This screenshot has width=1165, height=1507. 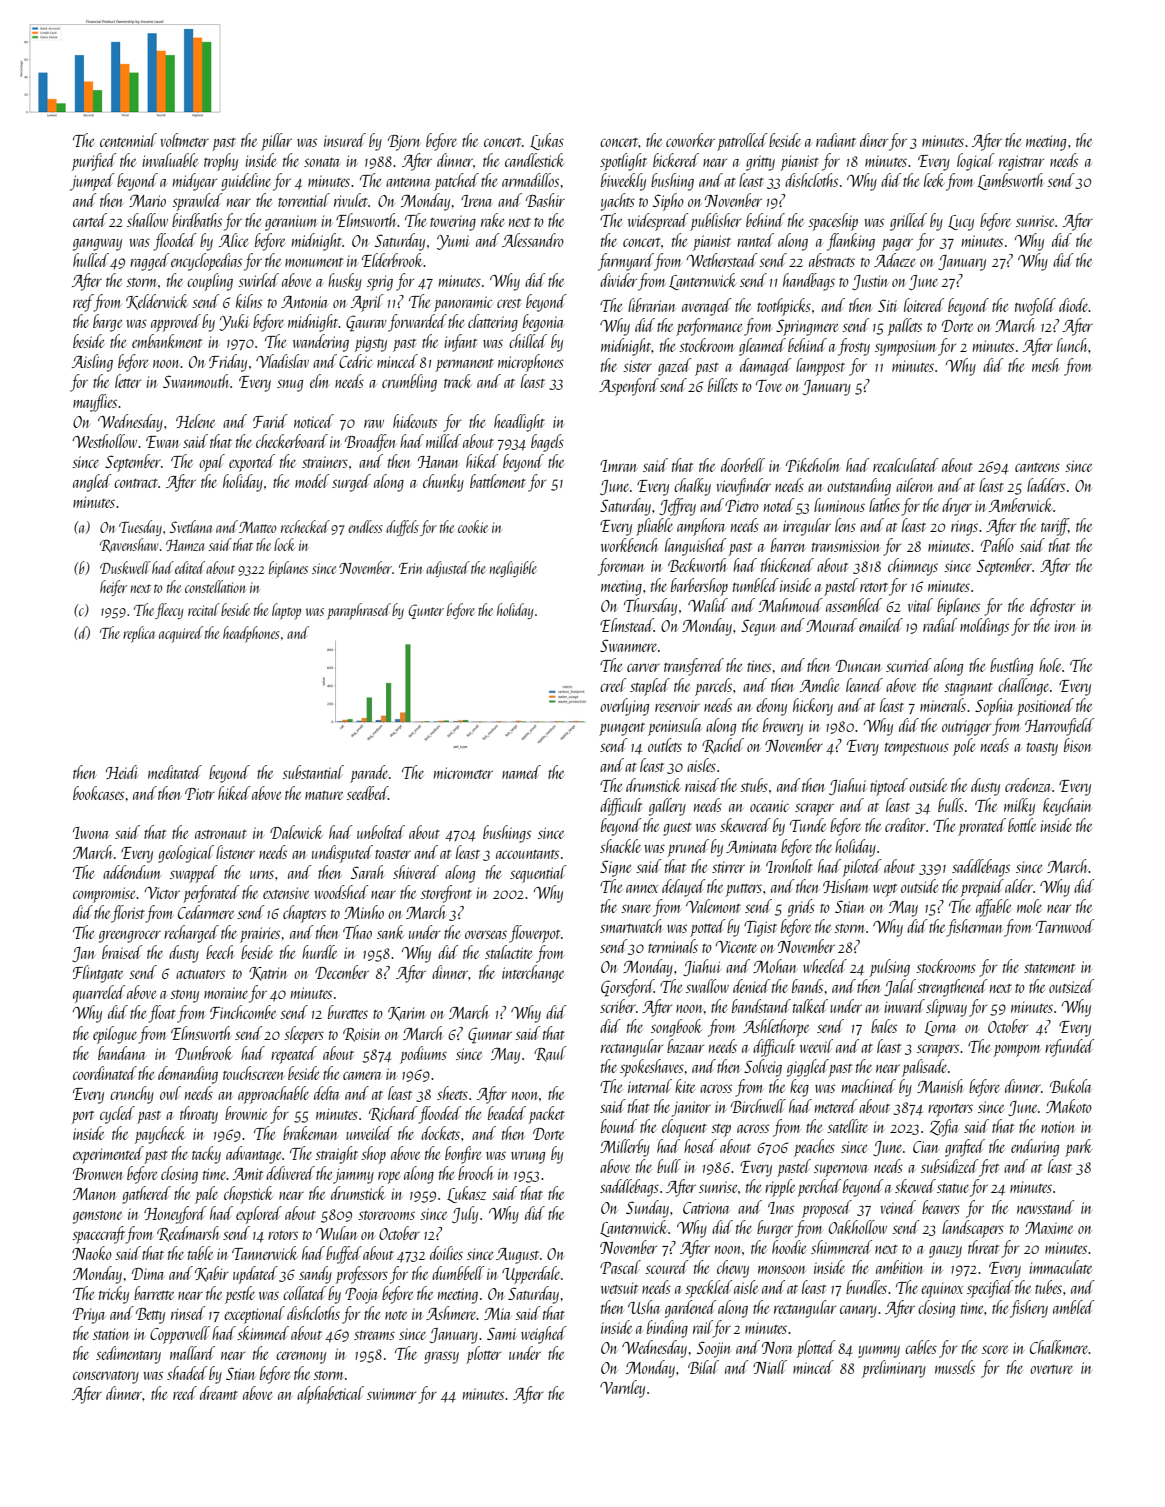 I want to click on registrar, so click(x=1021, y=163).
